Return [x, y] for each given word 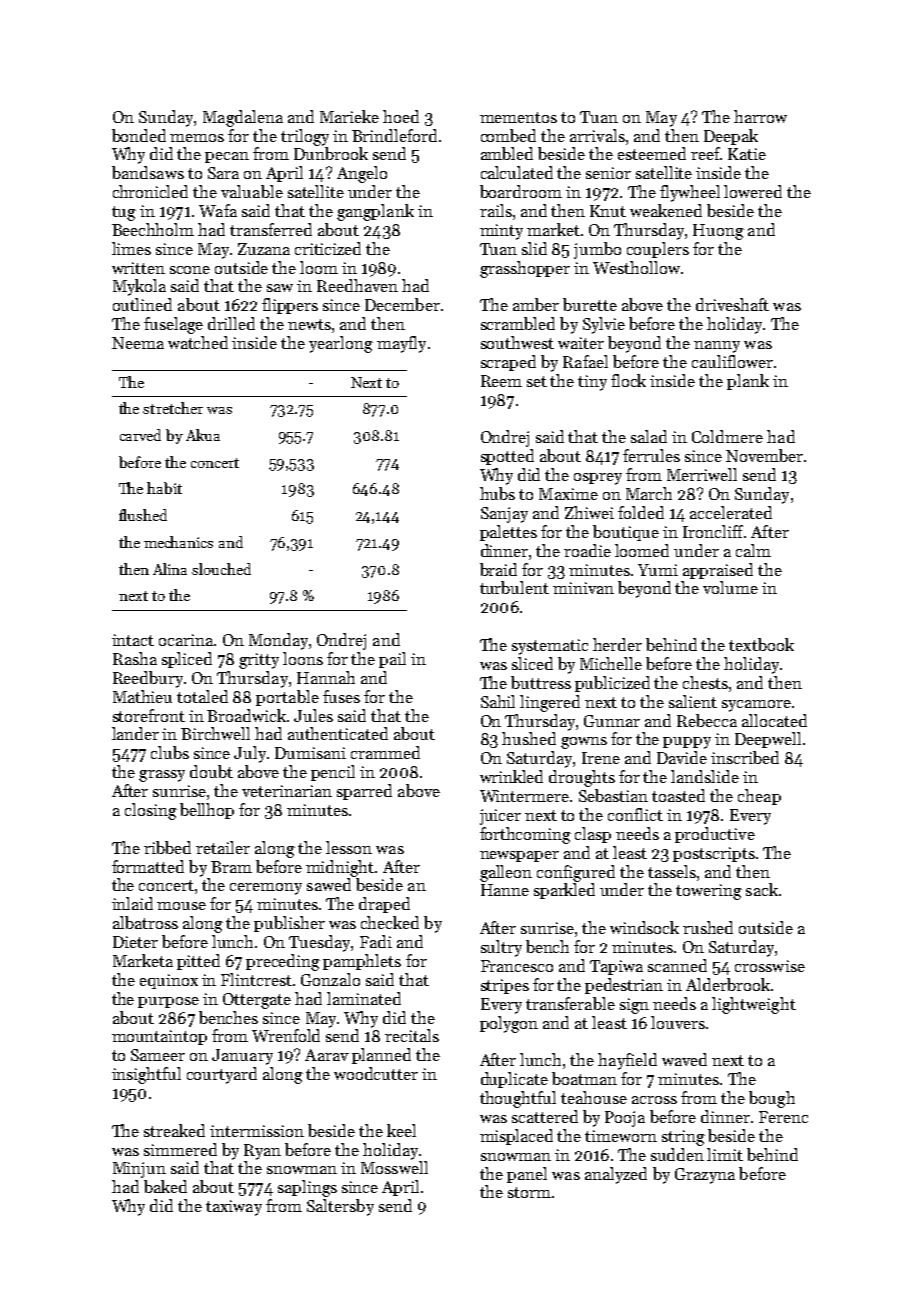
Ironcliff [713, 531]
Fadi [376, 941]
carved [140, 435]
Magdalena [243, 118]
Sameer [158, 1055]
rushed [708, 927]
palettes [508, 533]
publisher [289, 924]
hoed [401, 116]
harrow [760, 116]
